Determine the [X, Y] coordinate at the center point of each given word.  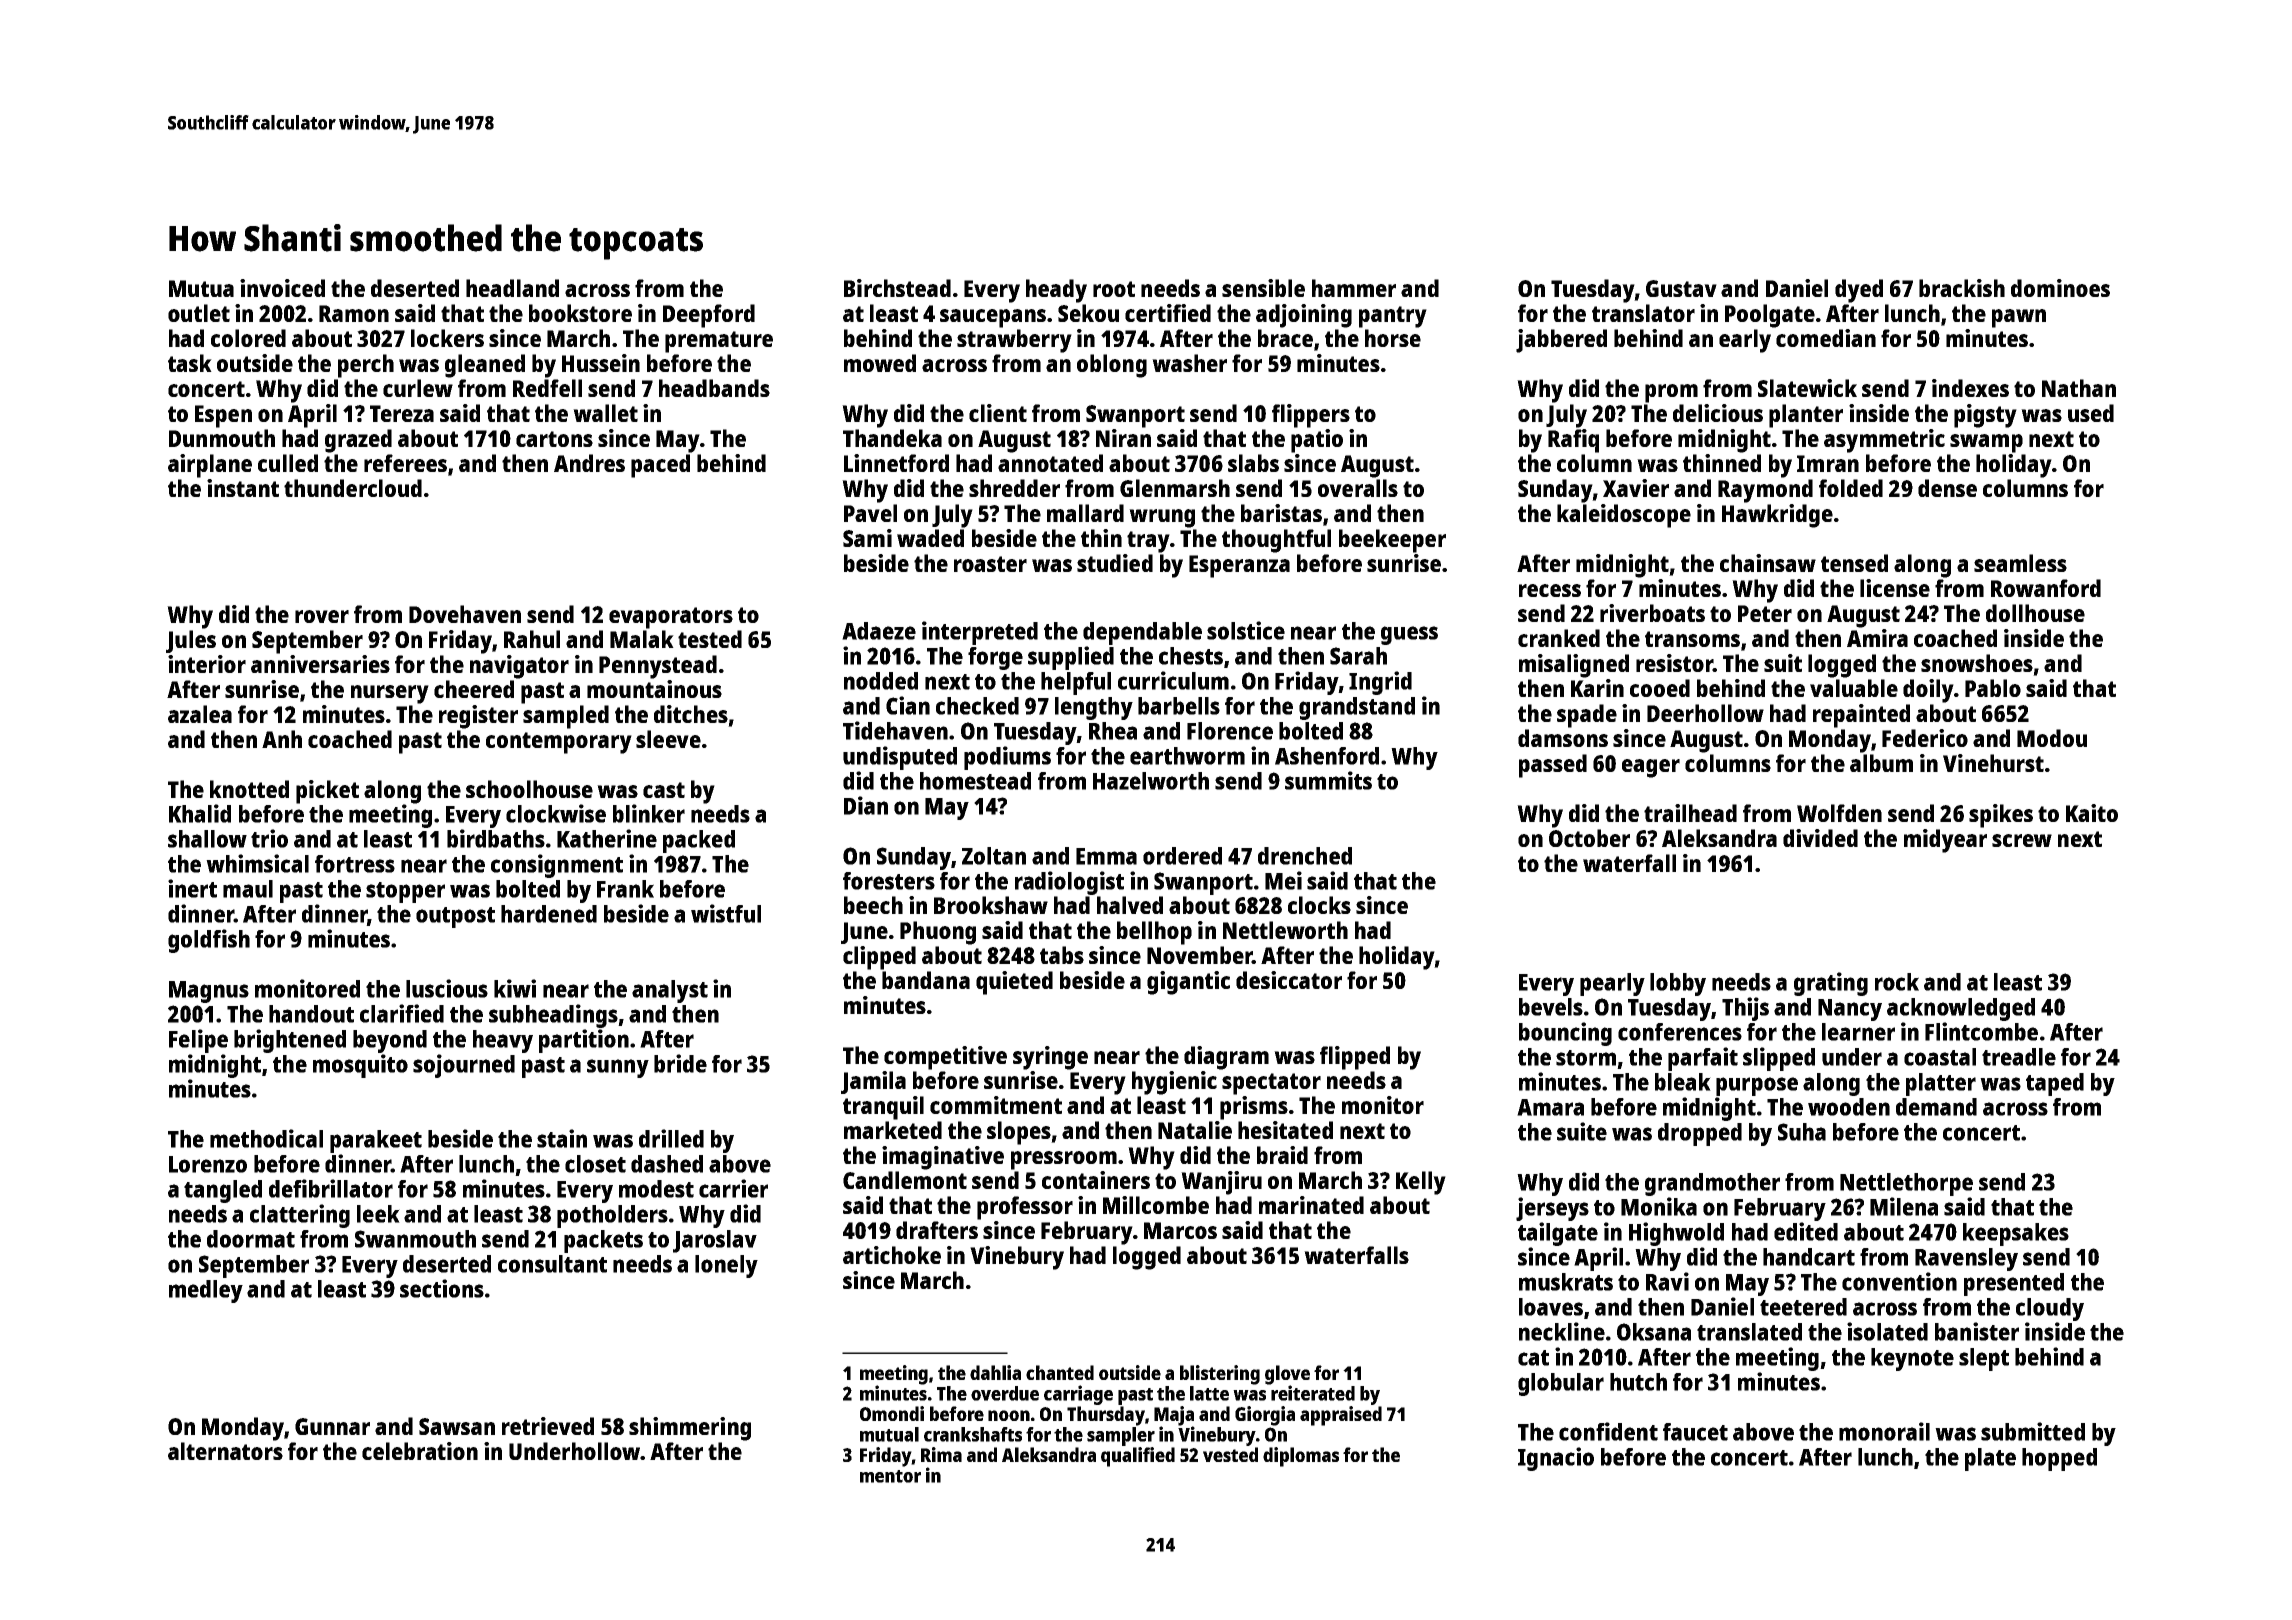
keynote [1912, 1359]
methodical [266, 1138]
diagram [1226, 1058]
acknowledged [1961, 1009]
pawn [2019, 318]
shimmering [690, 1429]
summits [1328, 780]
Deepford [709, 316]
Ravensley [1966, 1259]
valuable [1854, 688]
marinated [1311, 1205]
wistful [726, 913]
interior [207, 664]
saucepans [993, 318]
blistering [1220, 1375]
